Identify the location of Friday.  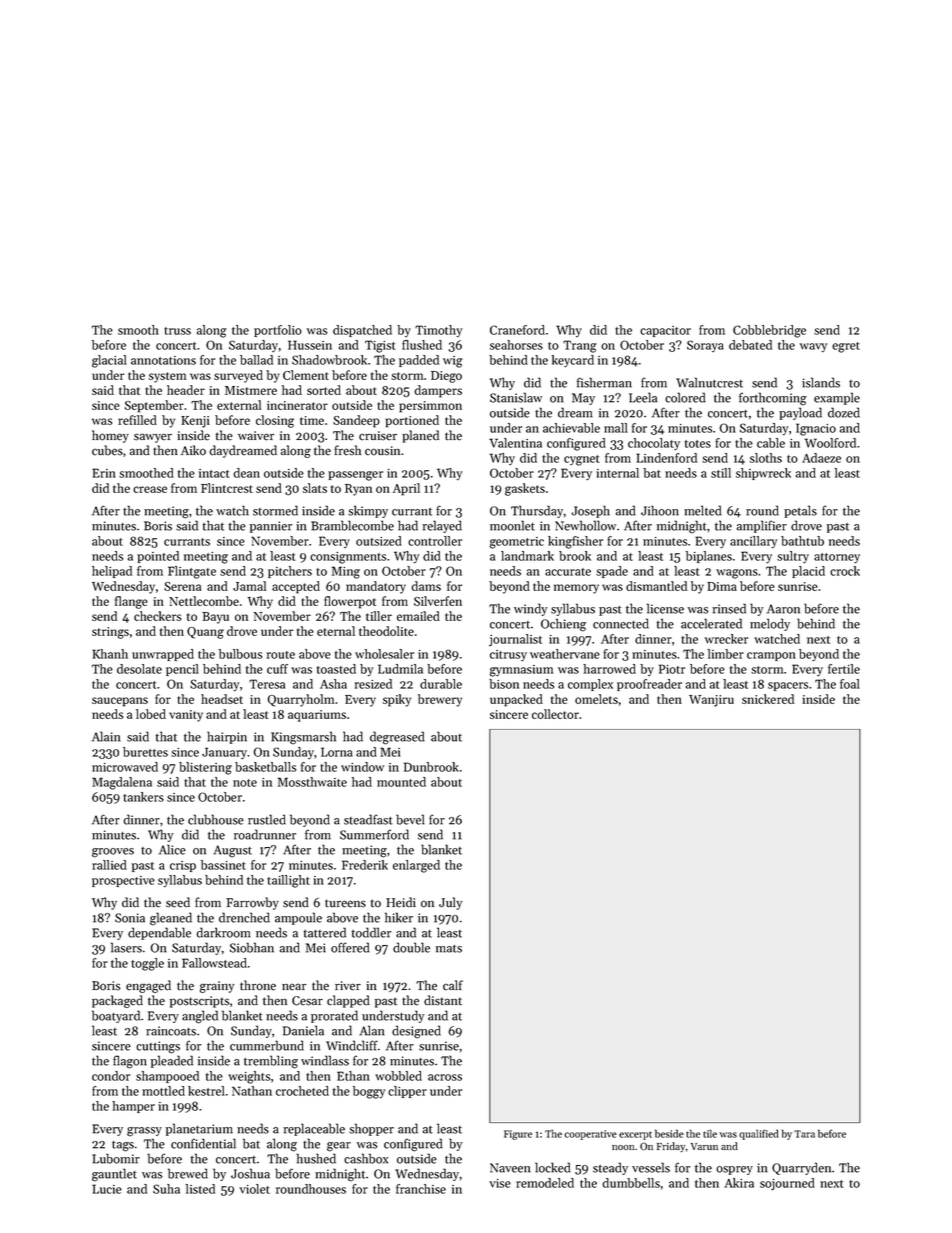
(671, 1147).
